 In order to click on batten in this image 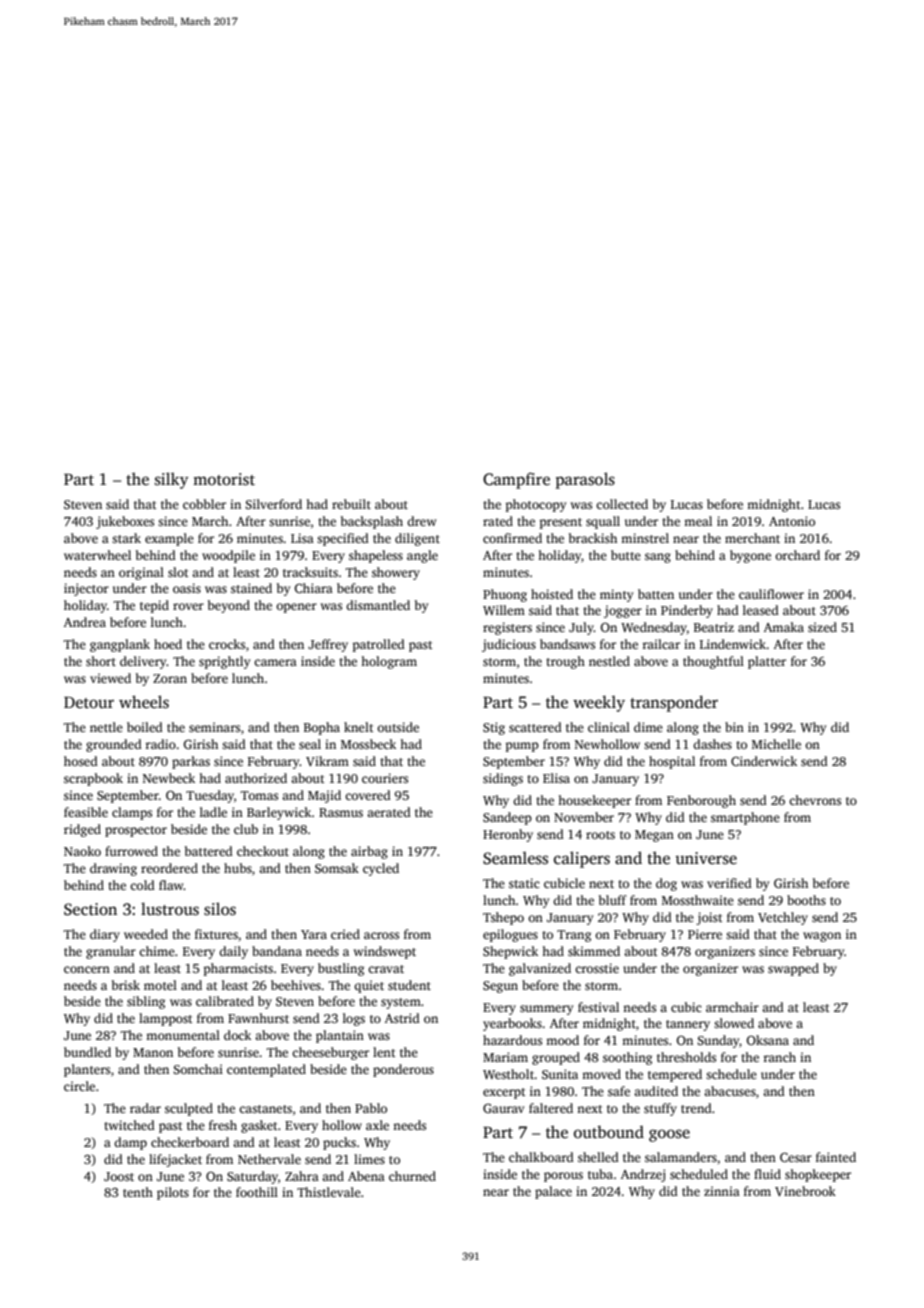, I will do `click(656, 594)`.
